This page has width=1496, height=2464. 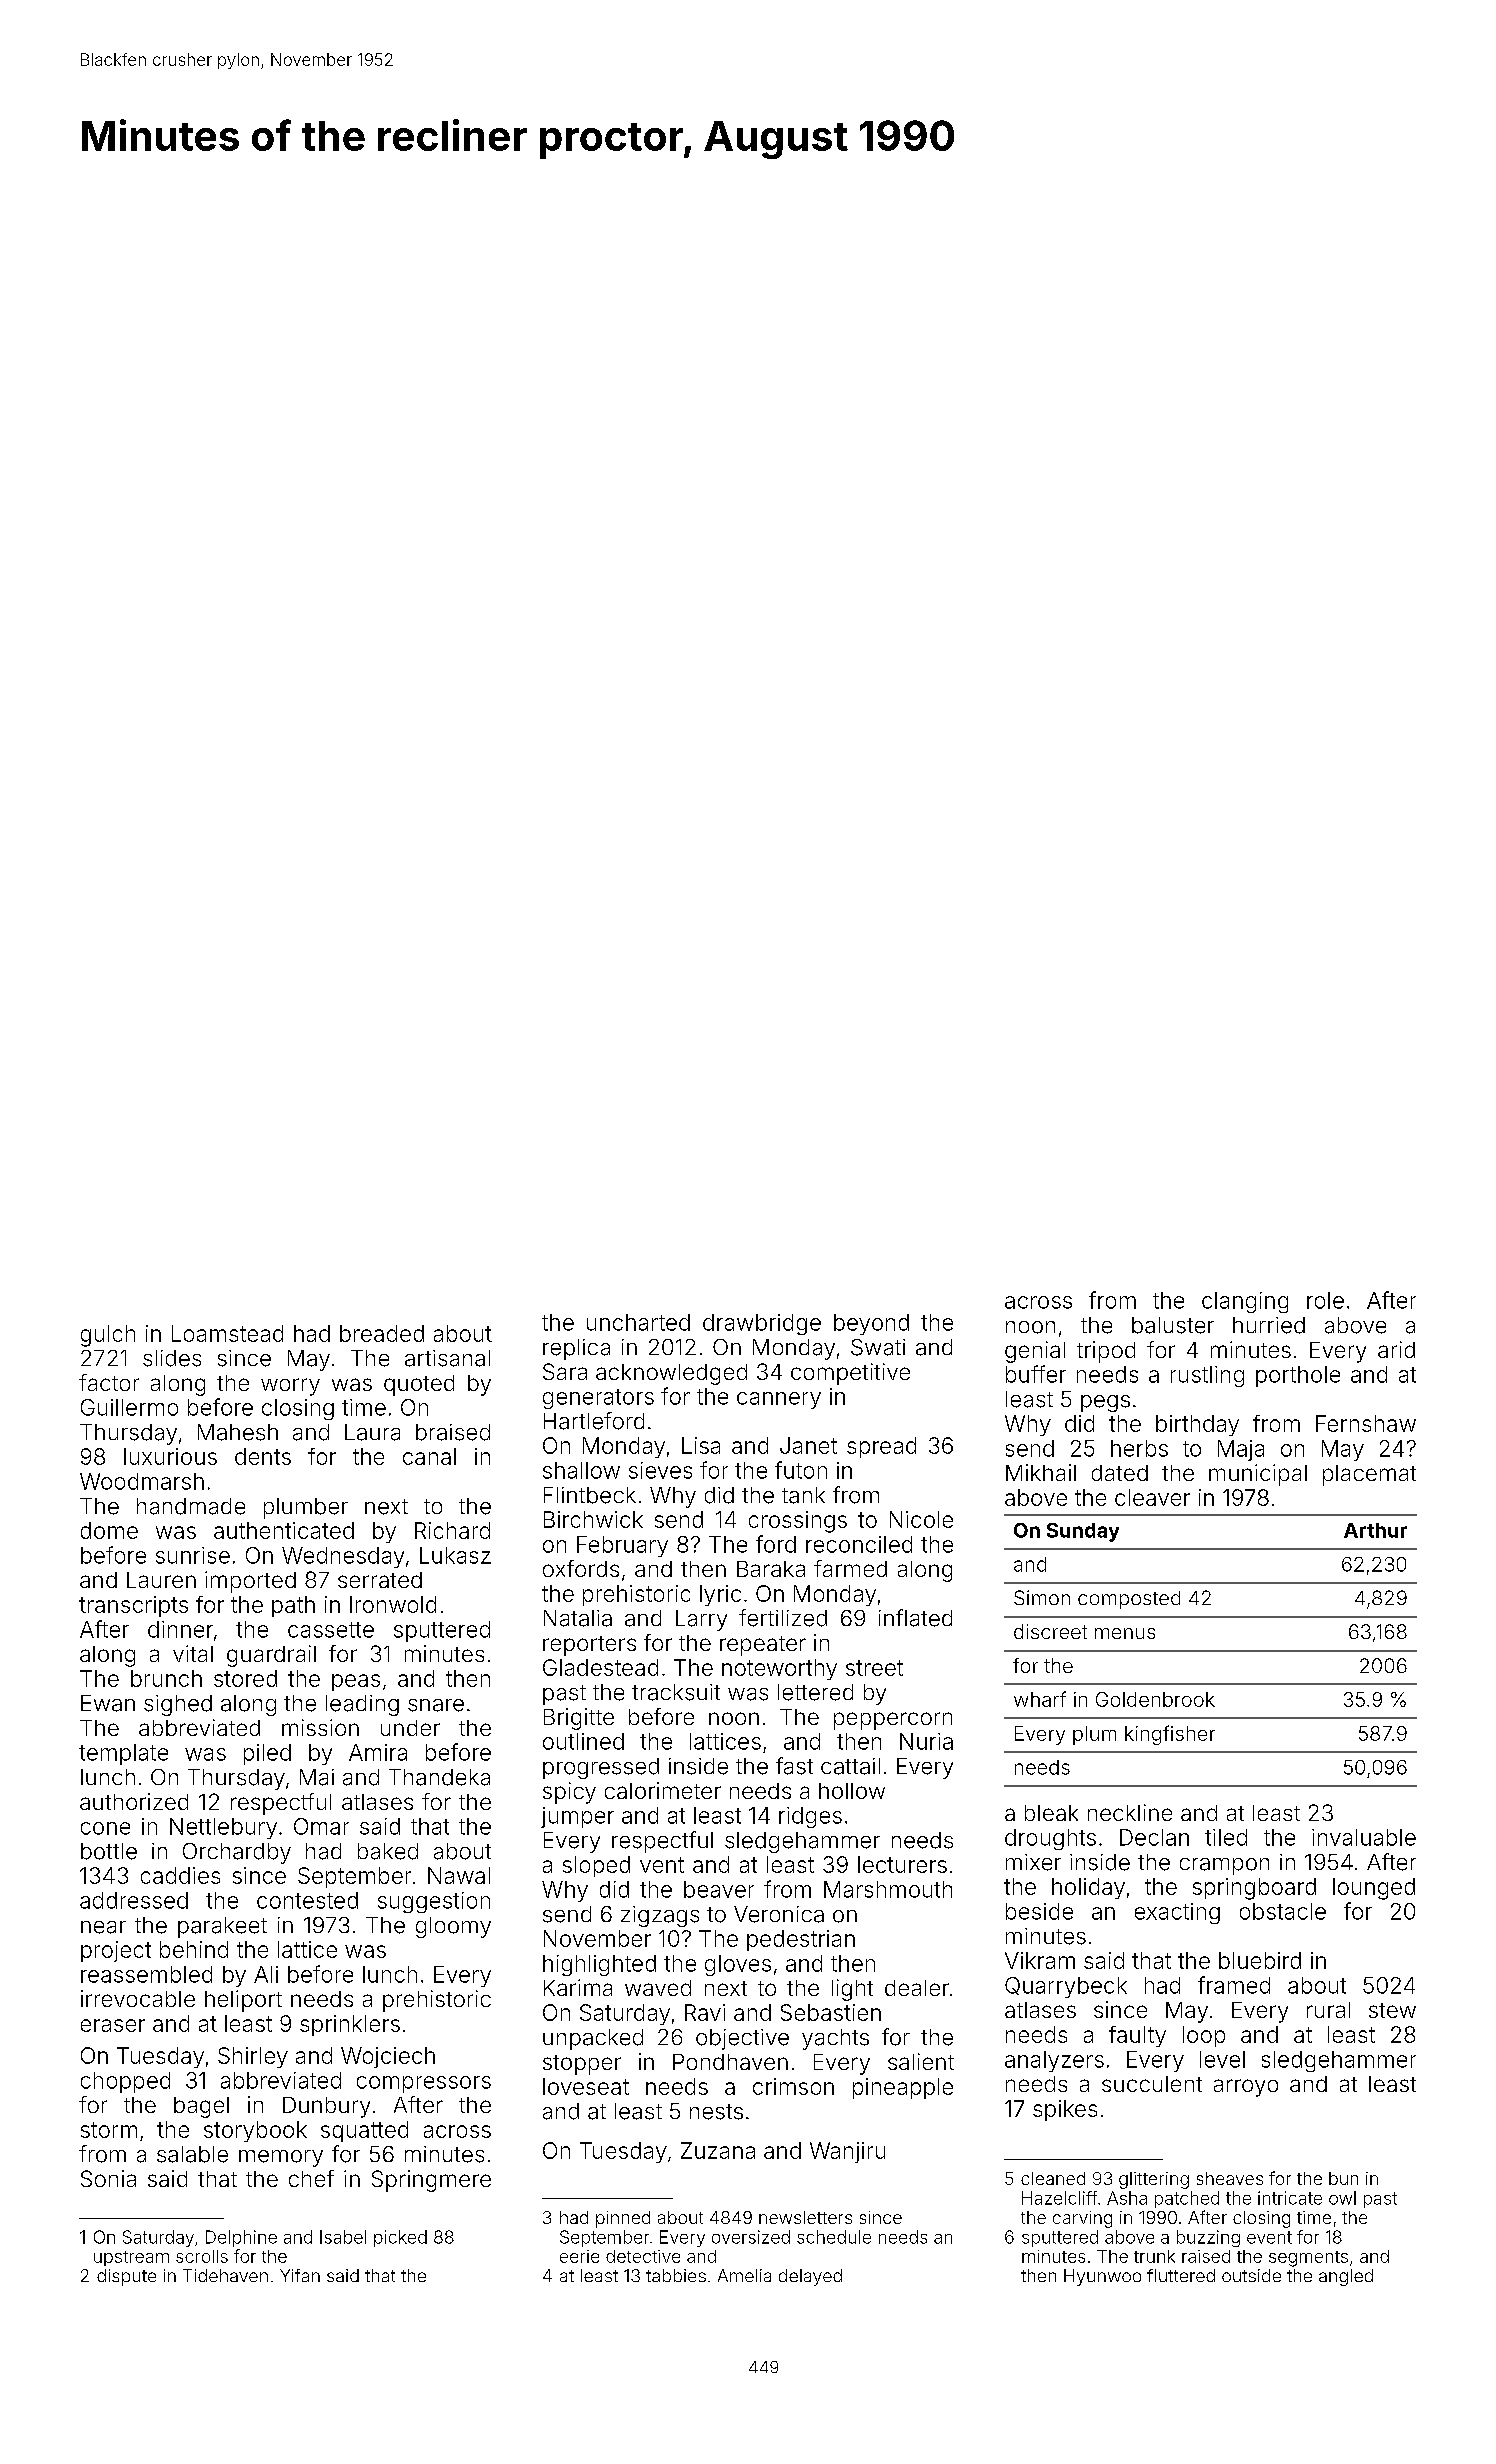 I want to click on Wanjiru, so click(x=847, y=2152).
